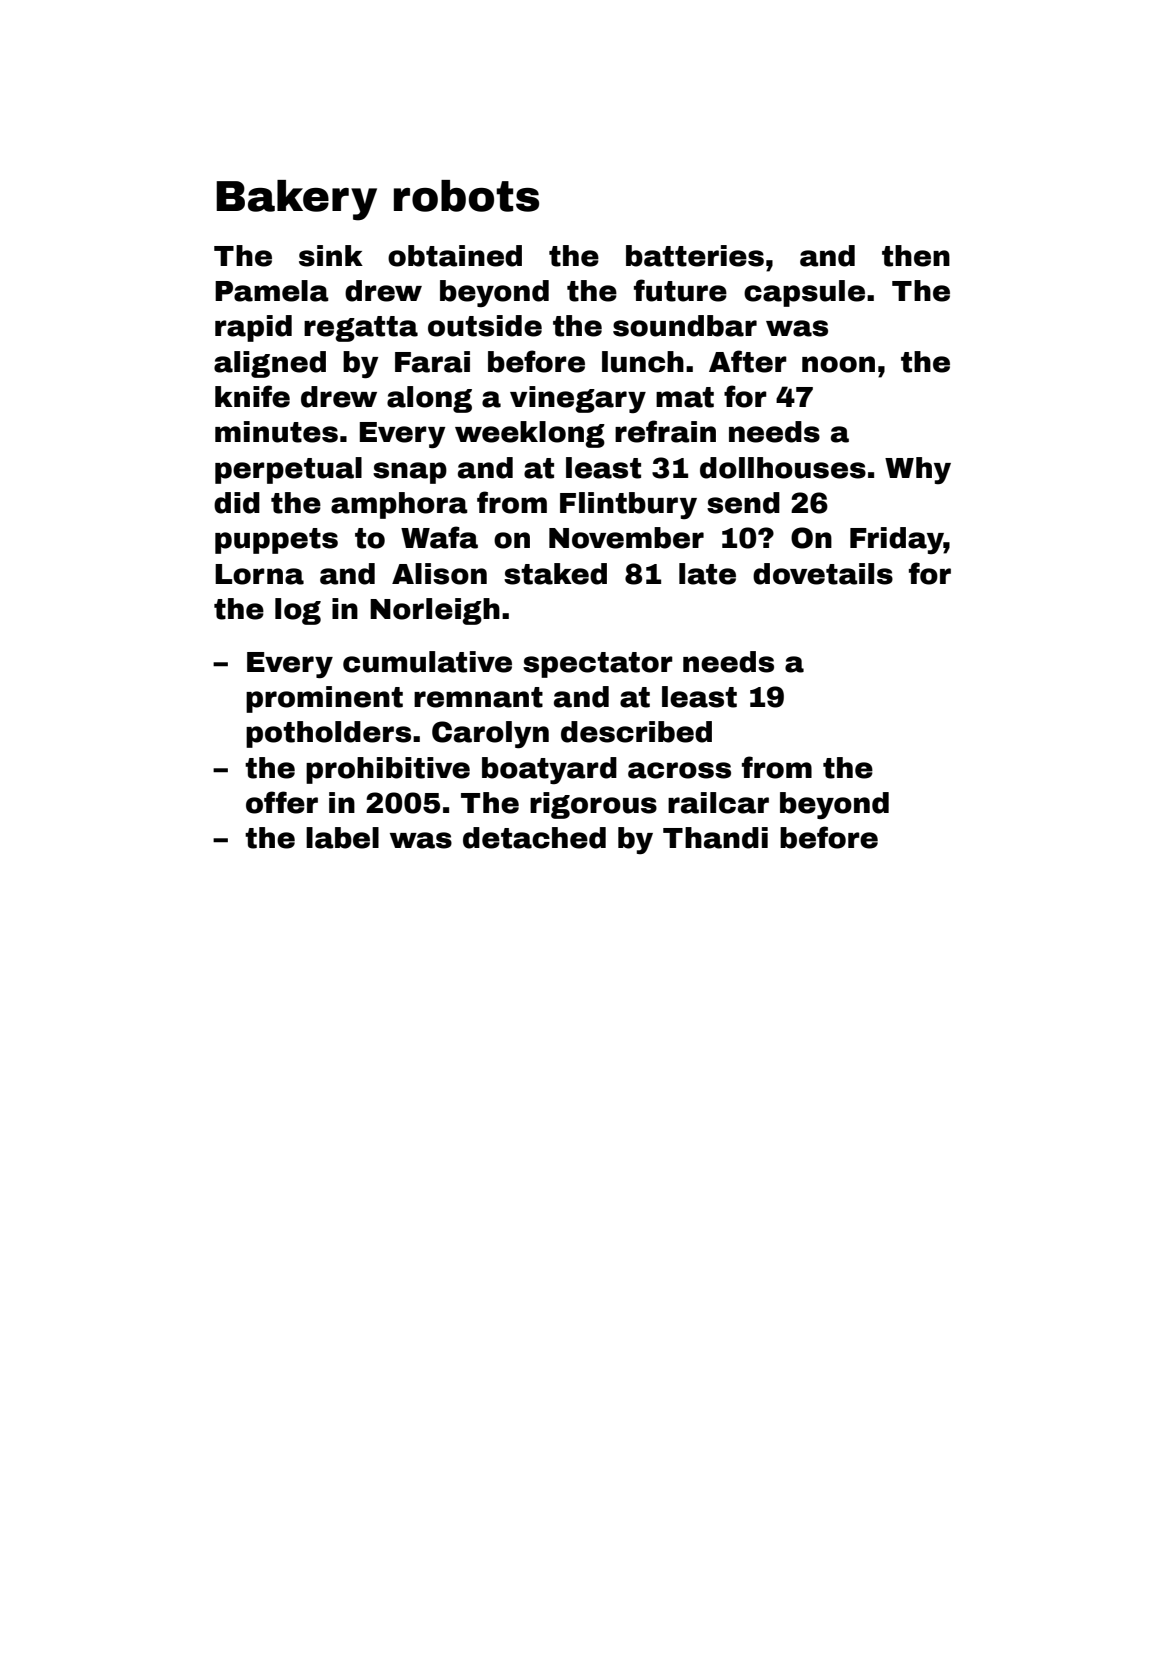 The image size is (1165, 1654). I want to click on rigorous, so click(593, 805).
